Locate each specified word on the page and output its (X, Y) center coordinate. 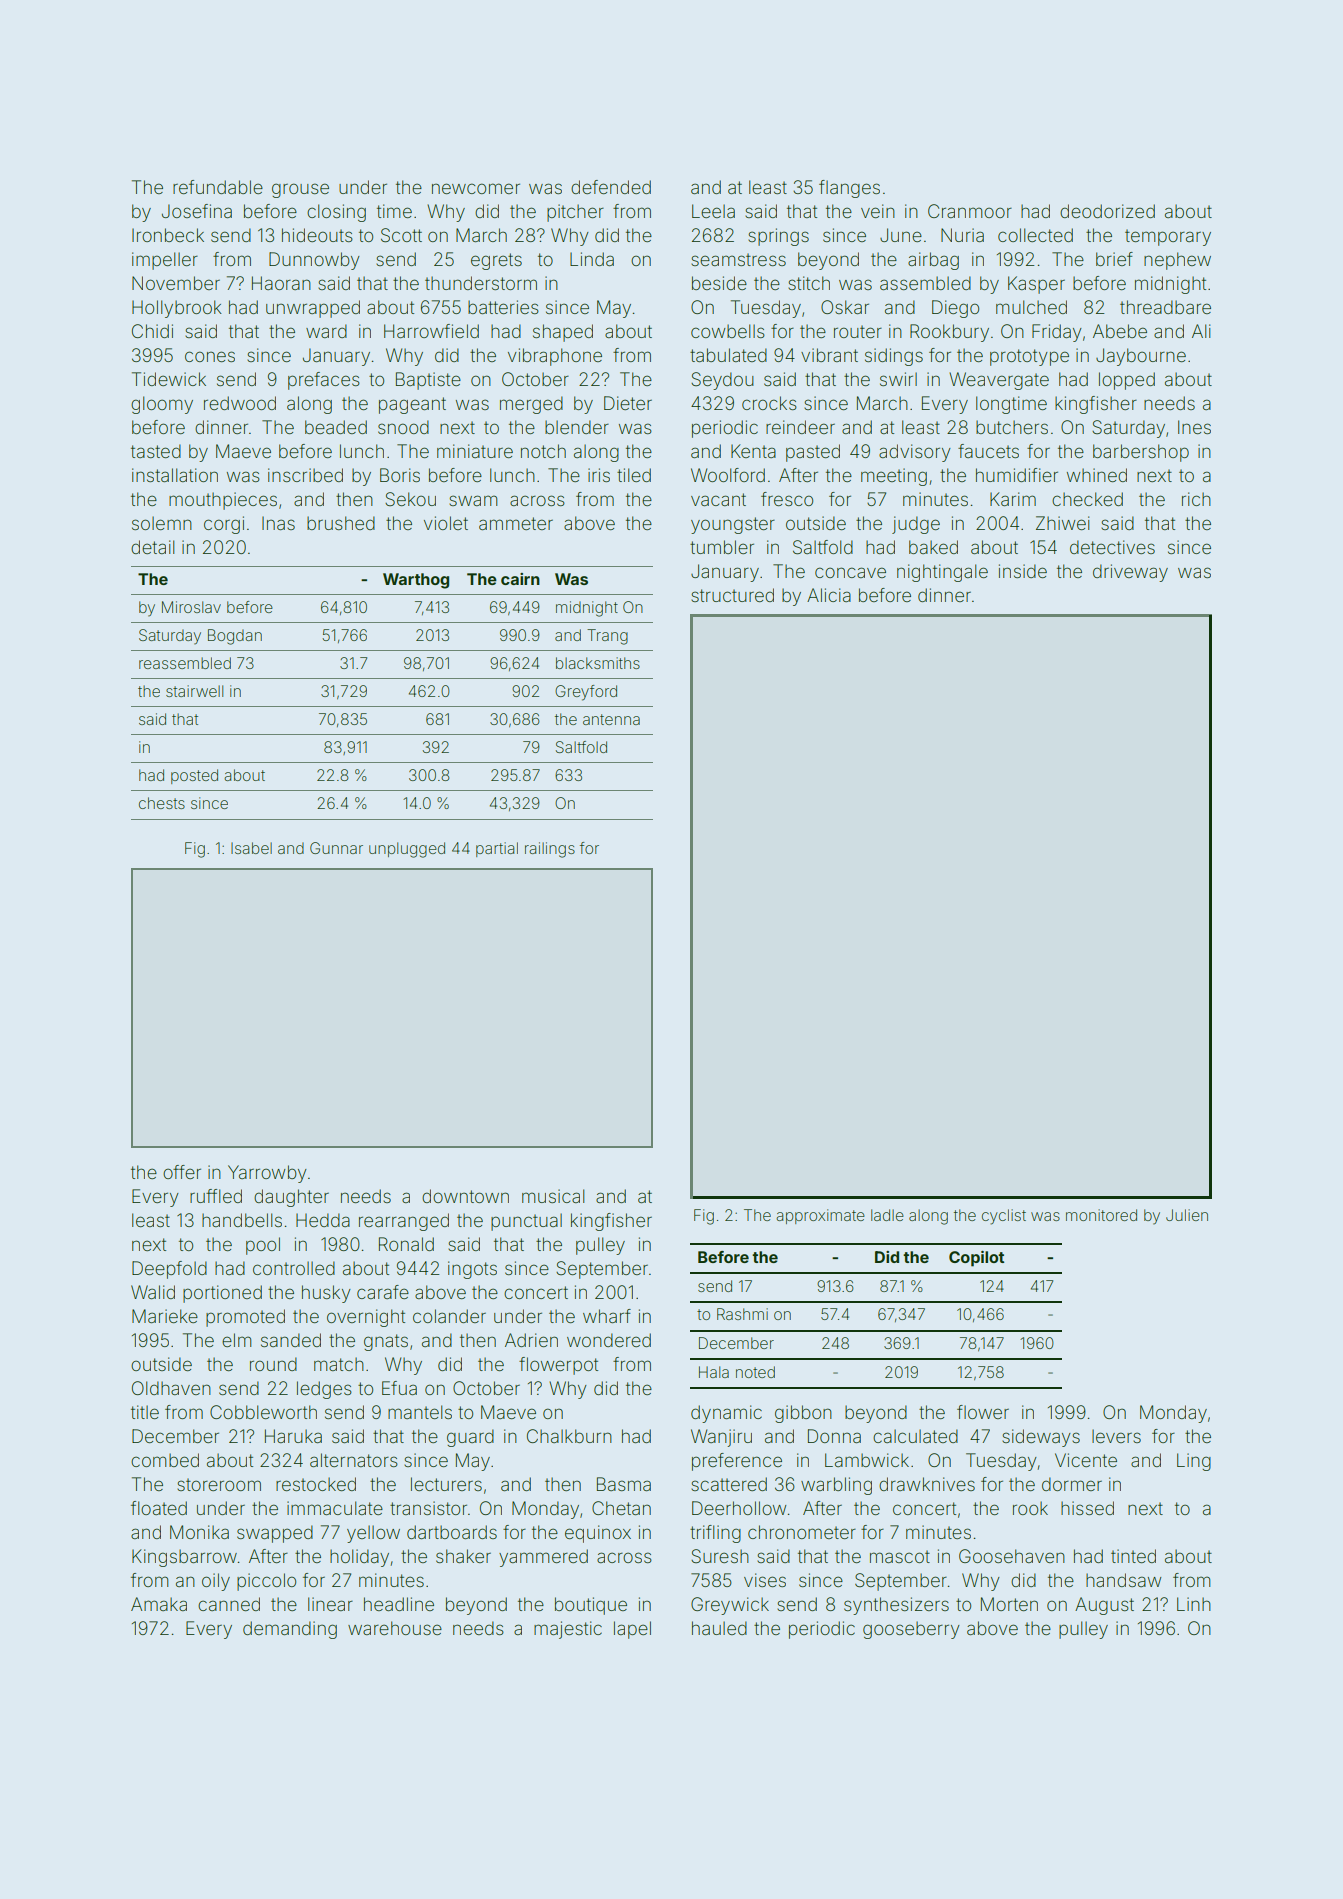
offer (182, 1172)
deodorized (1107, 211)
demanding (290, 1630)
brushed (341, 523)
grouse (300, 190)
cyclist (1004, 1217)
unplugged (407, 850)
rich (1196, 499)
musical (553, 1196)
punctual (526, 1222)
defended (611, 187)
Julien (1187, 1215)
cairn (520, 579)
